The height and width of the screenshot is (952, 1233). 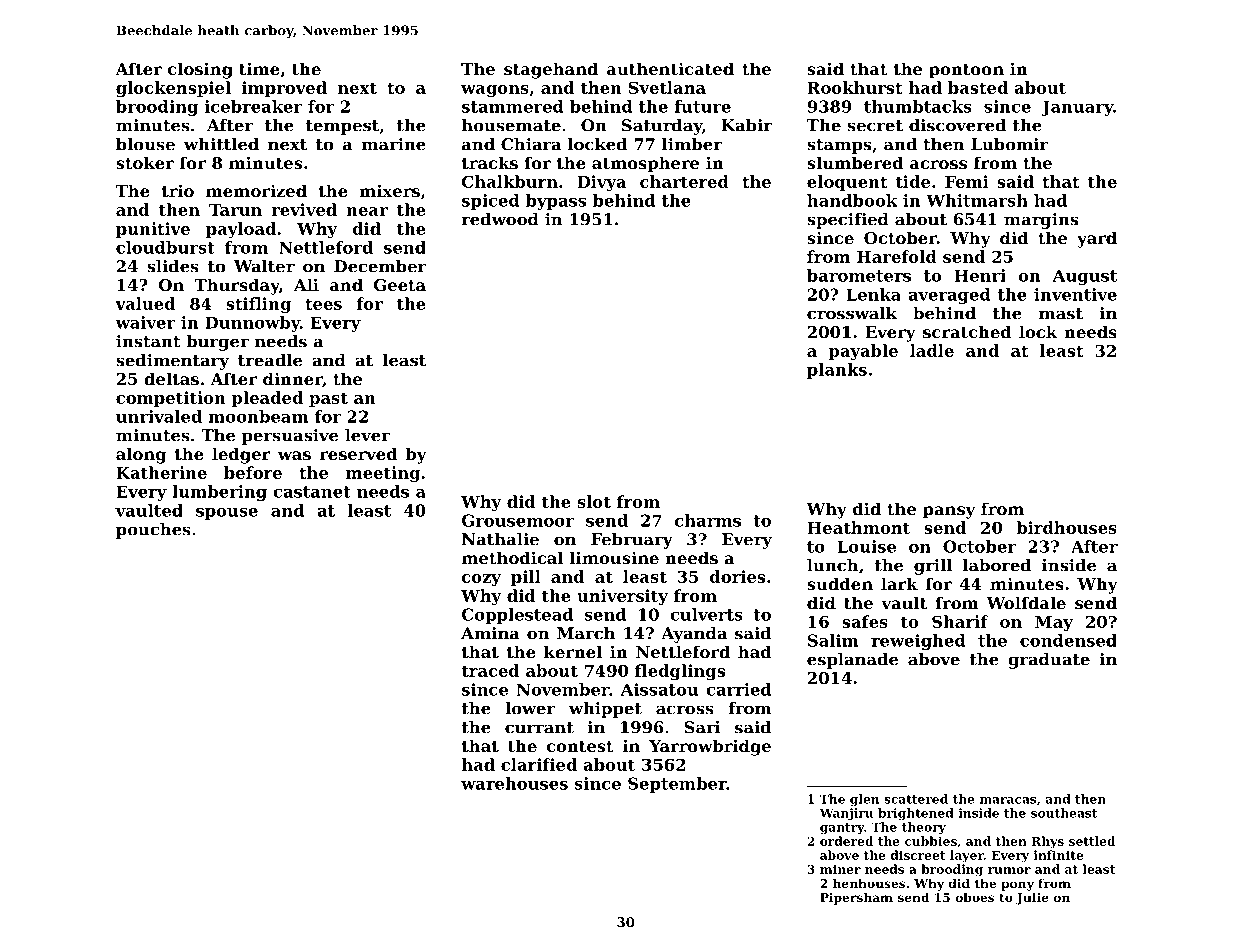 I want to click on Sari, so click(x=702, y=727).
